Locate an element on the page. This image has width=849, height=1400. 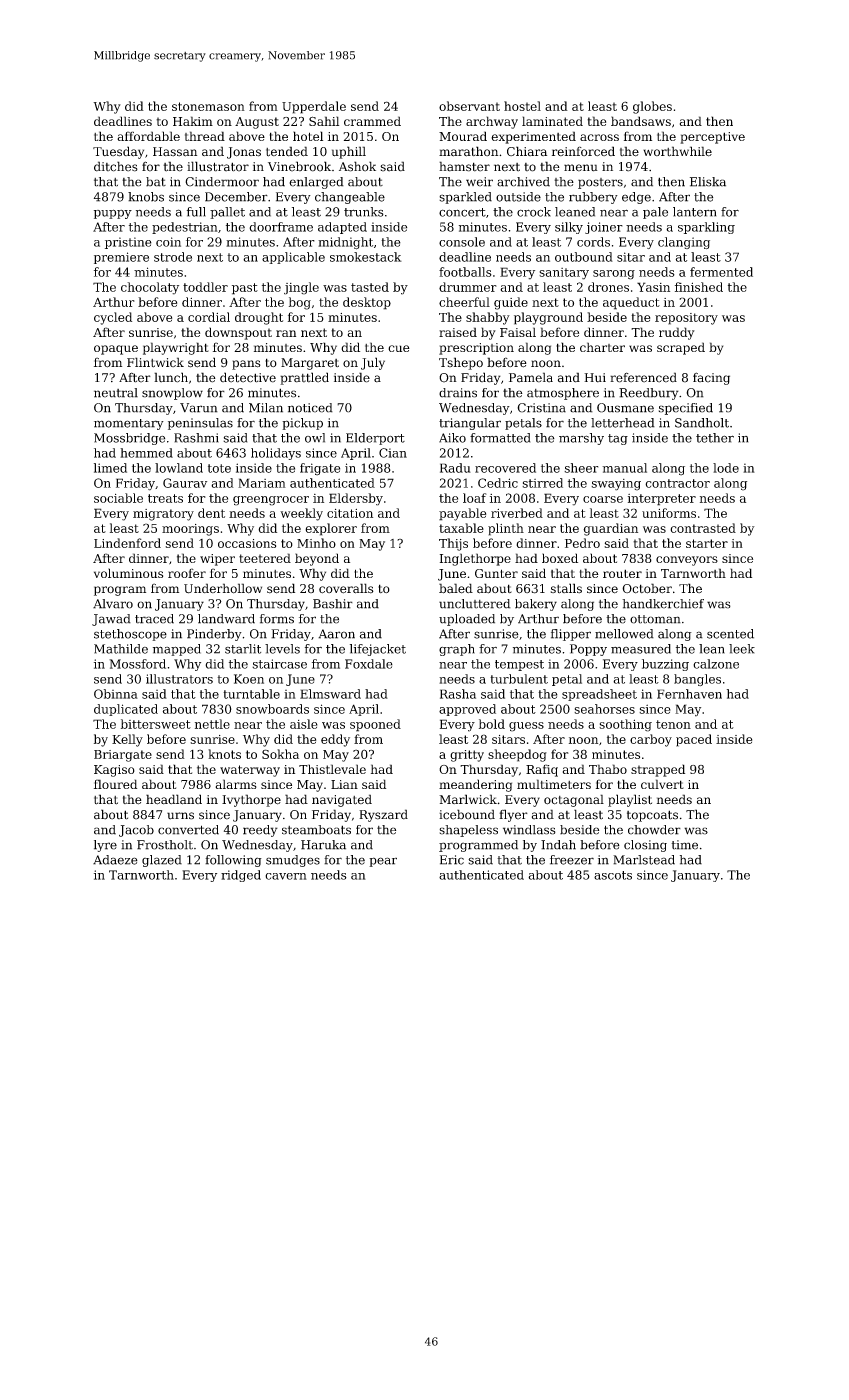
lyre is located at coordinates (105, 846).
